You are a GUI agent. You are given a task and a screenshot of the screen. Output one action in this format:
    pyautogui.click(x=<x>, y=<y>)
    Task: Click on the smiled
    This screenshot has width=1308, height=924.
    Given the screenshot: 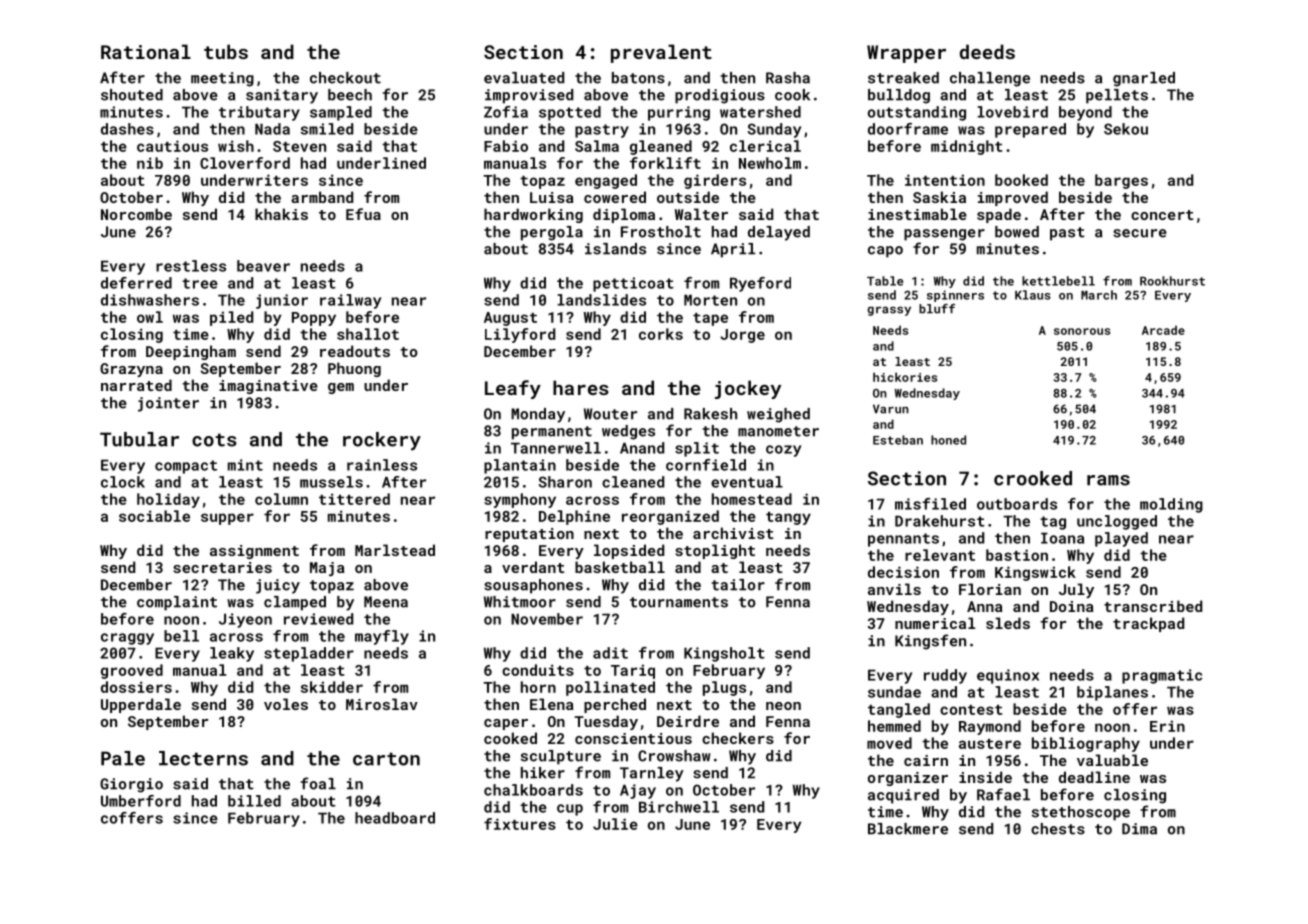 What is the action you would take?
    pyautogui.click(x=327, y=129)
